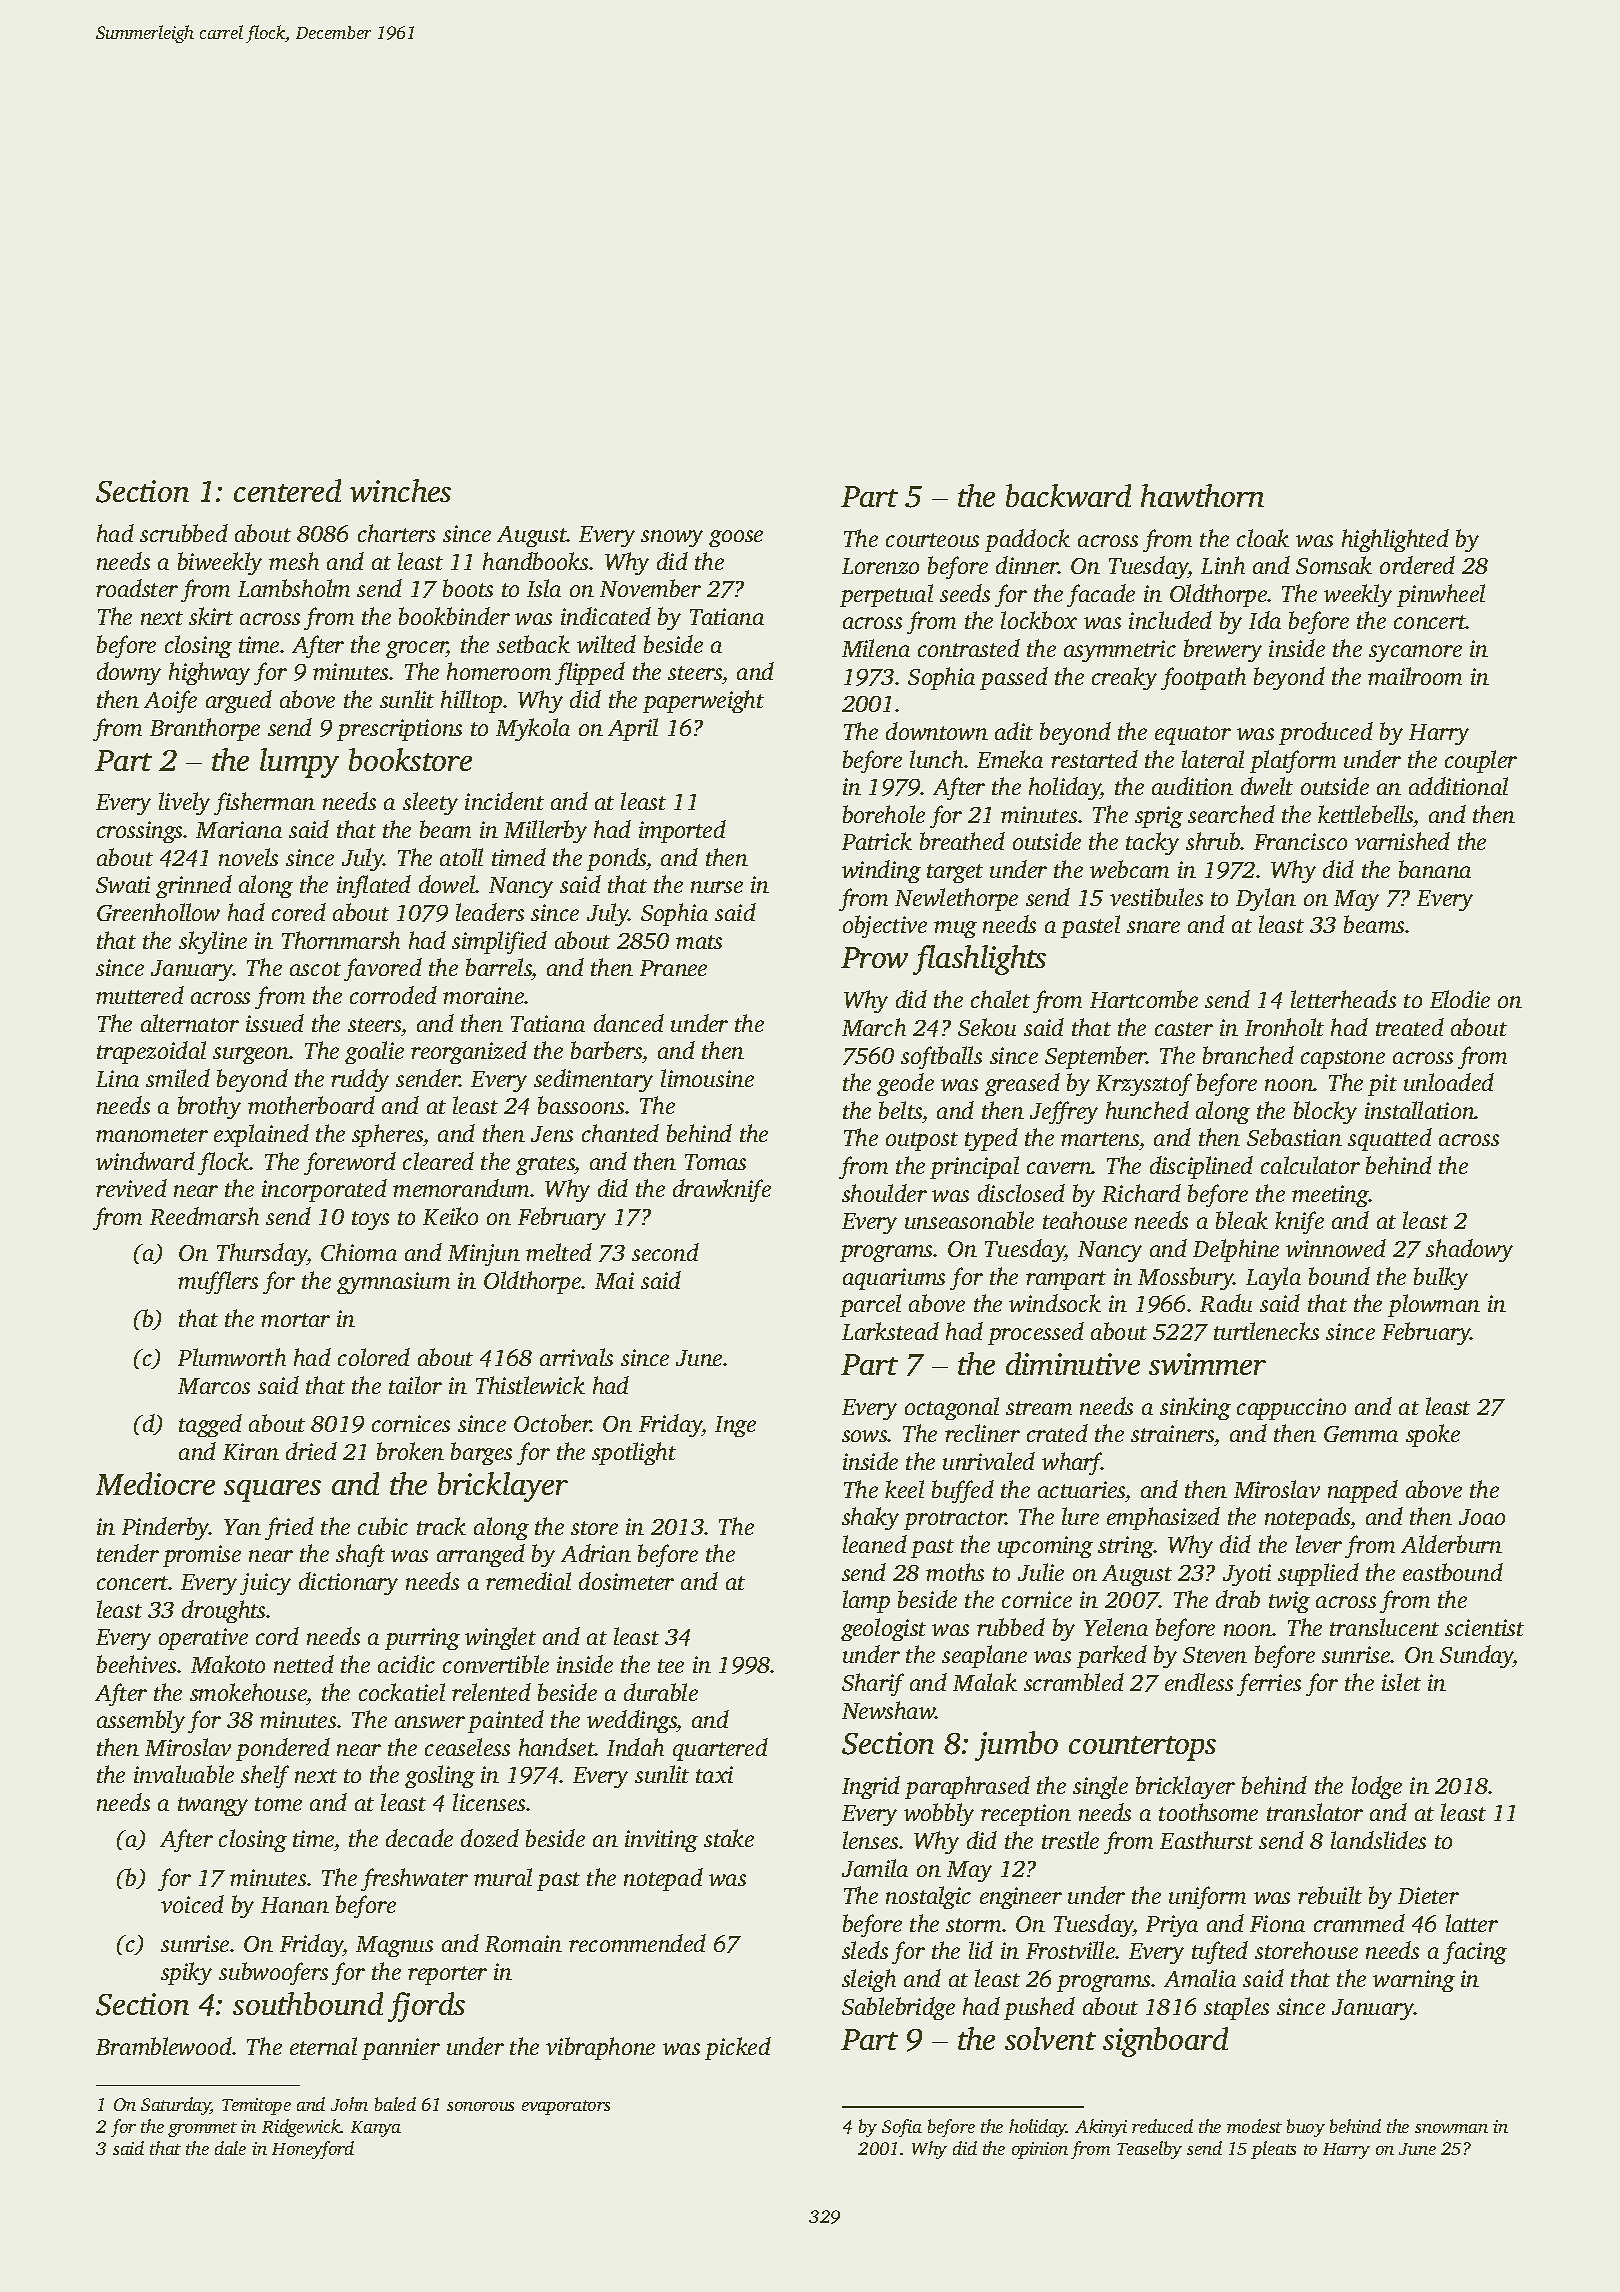 The height and width of the image is (2292, 1620). What do you see at coordinates (629, 1023) in the image?
I see `danced` at bounding box center [629, 1023].
